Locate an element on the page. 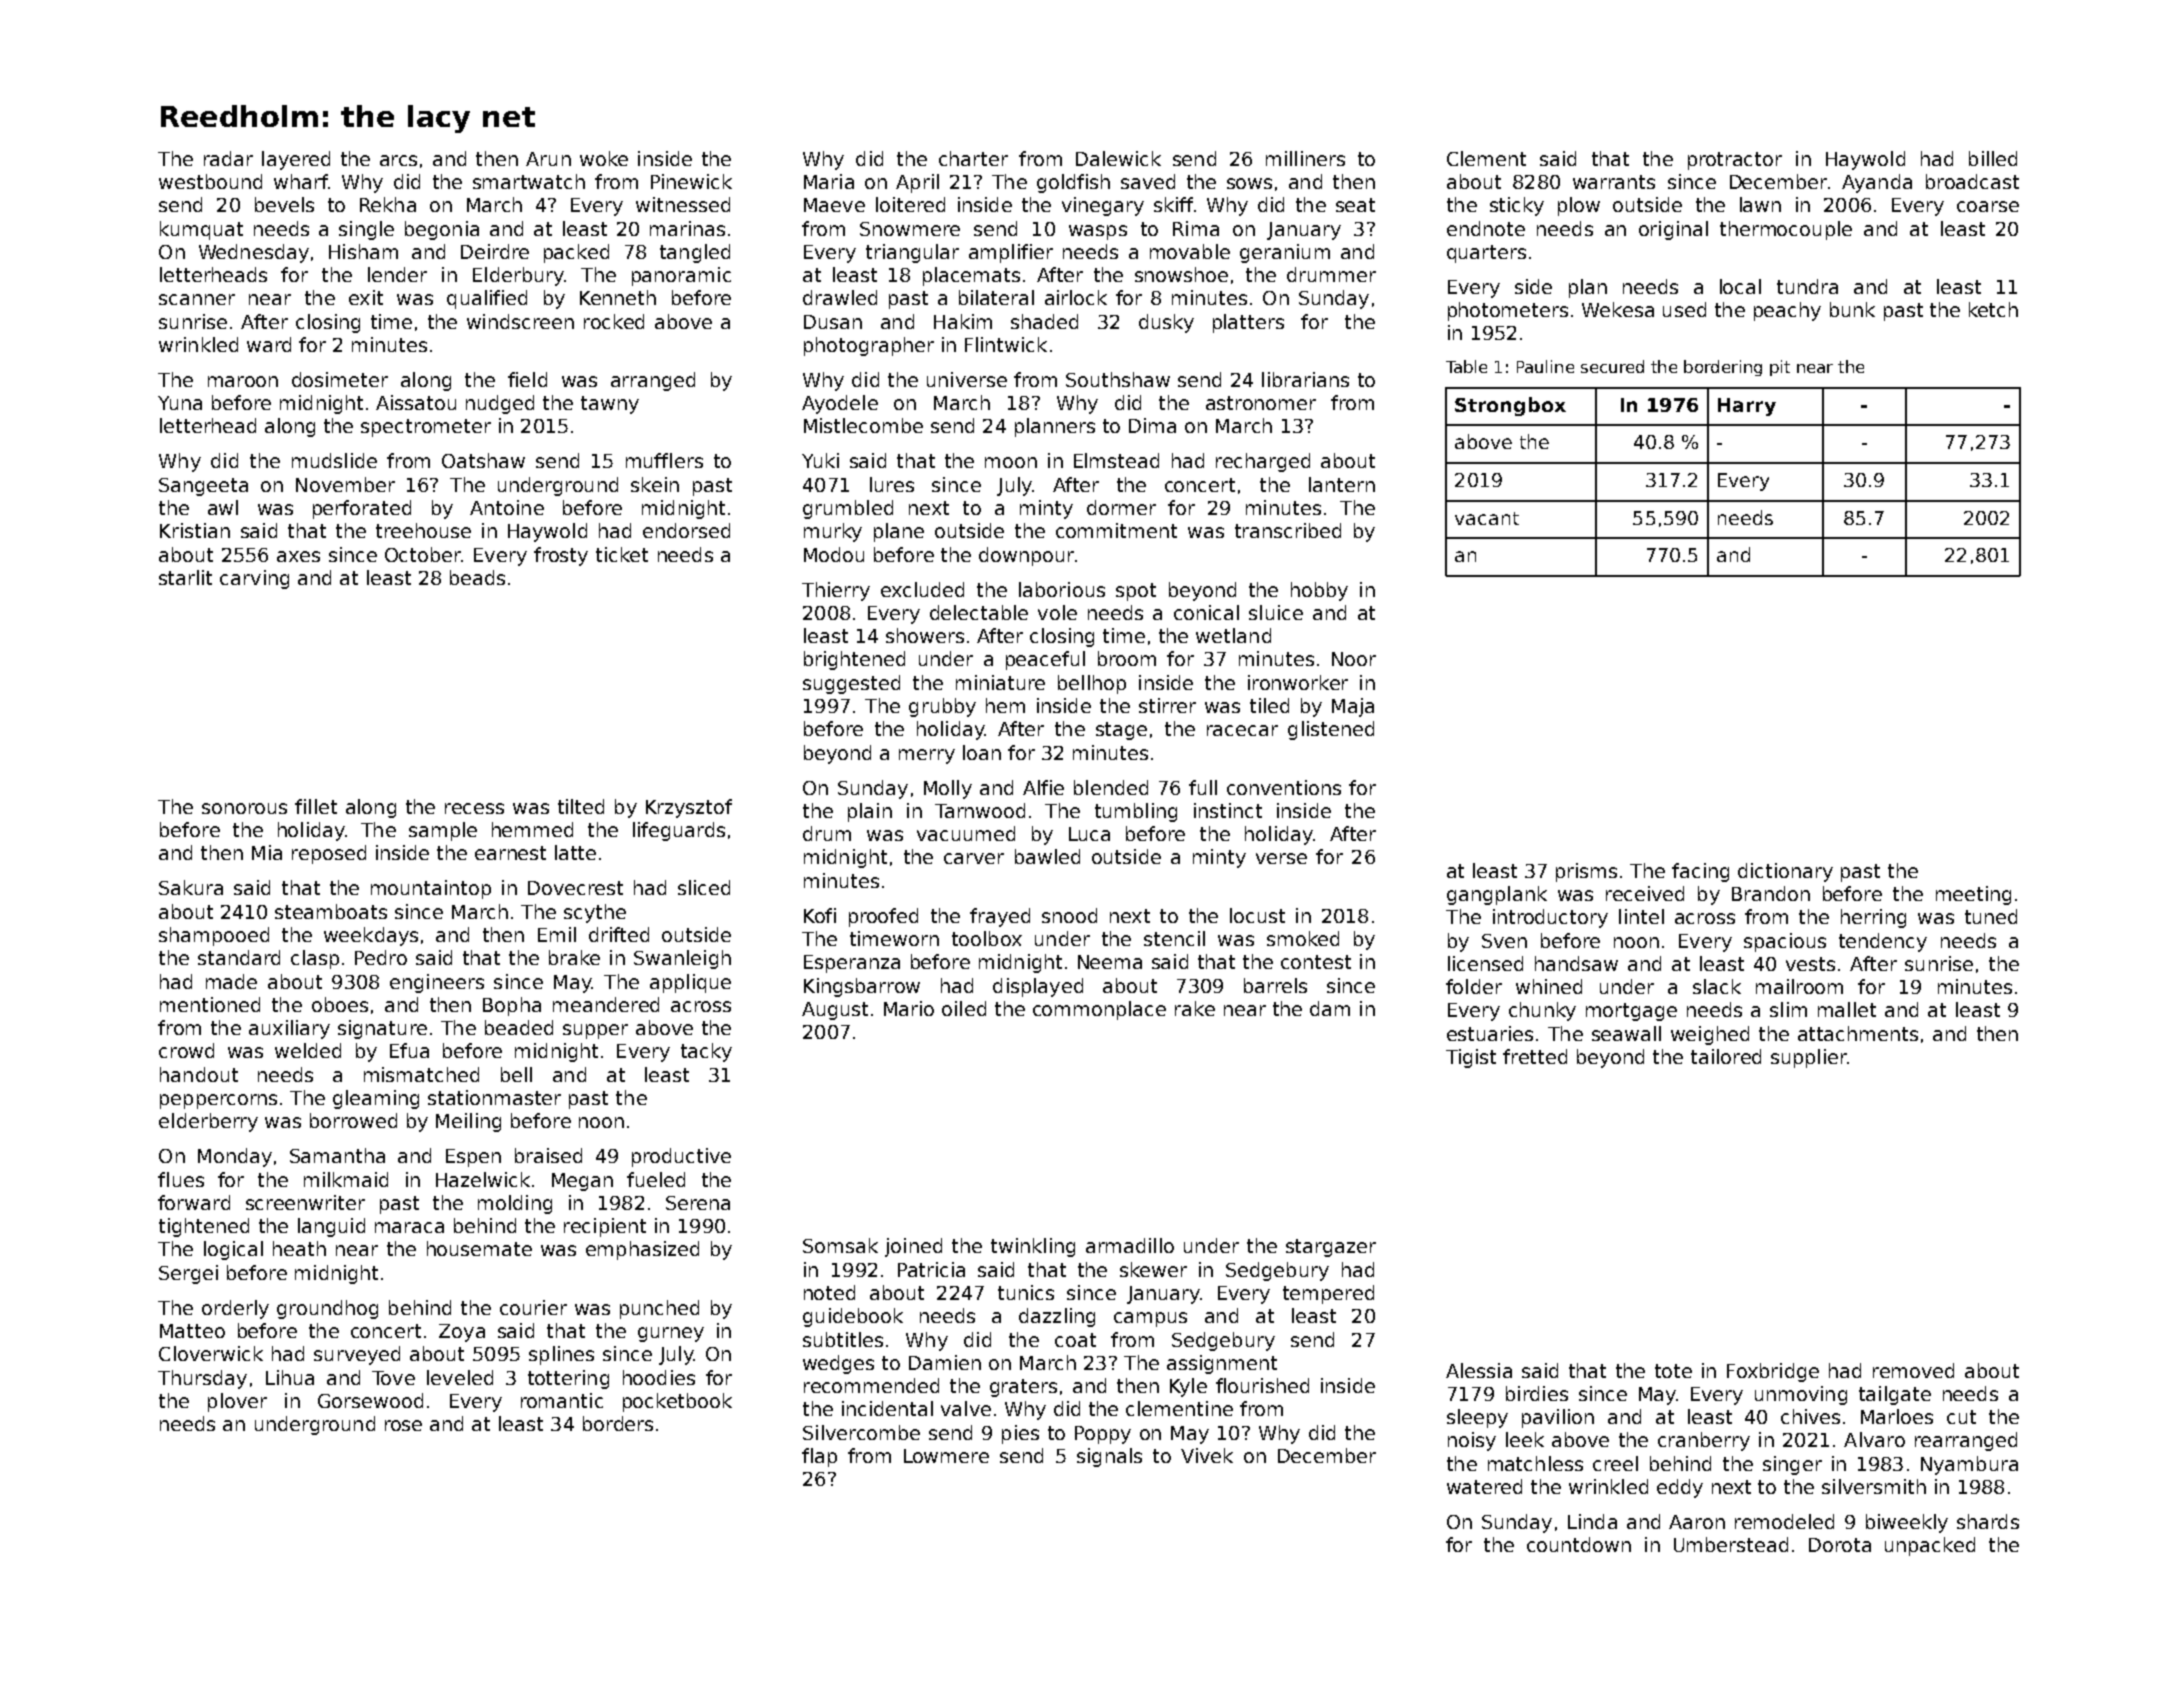  tailored is located at coordinates (1726, 1056).
